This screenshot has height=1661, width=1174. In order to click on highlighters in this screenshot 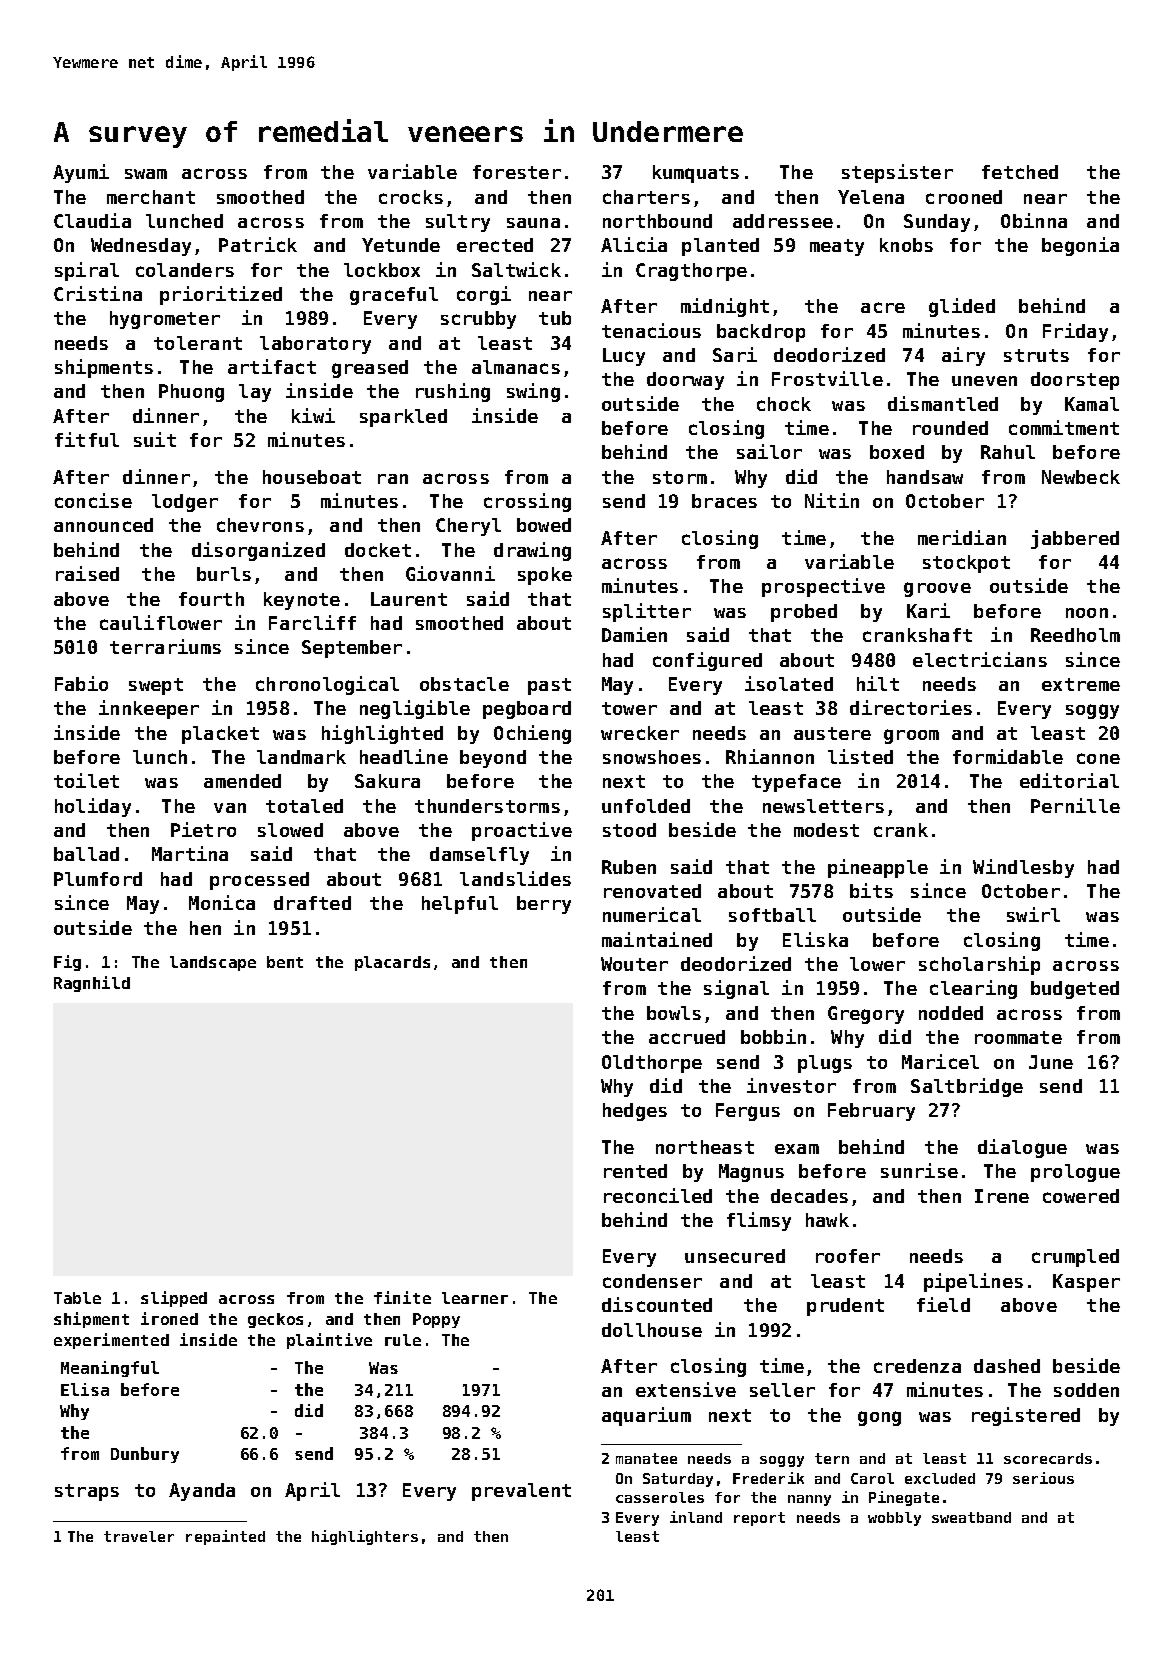, I will do `click(365, 1537)`.
